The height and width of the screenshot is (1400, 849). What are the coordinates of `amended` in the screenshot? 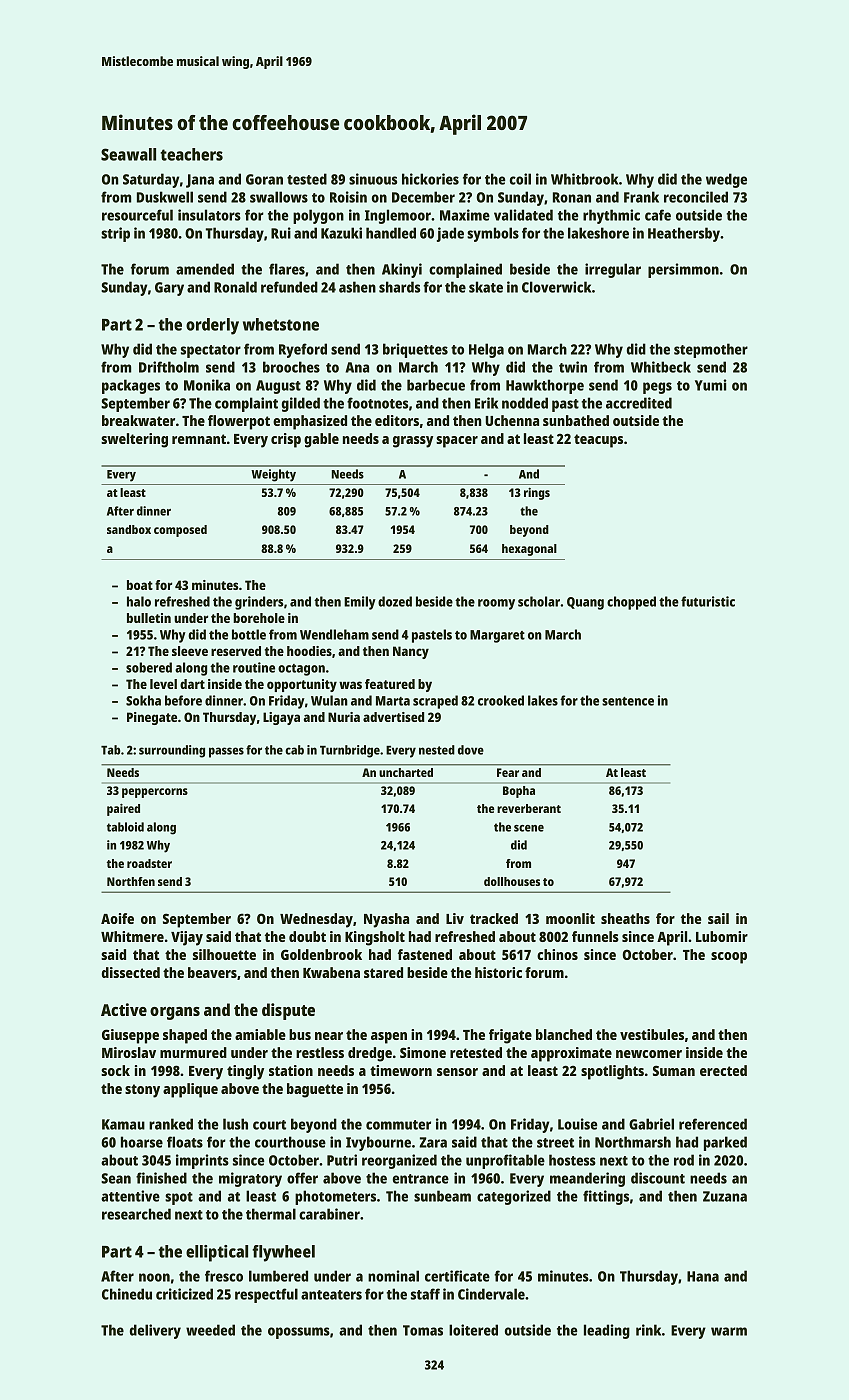 It's located at (205, 269).
